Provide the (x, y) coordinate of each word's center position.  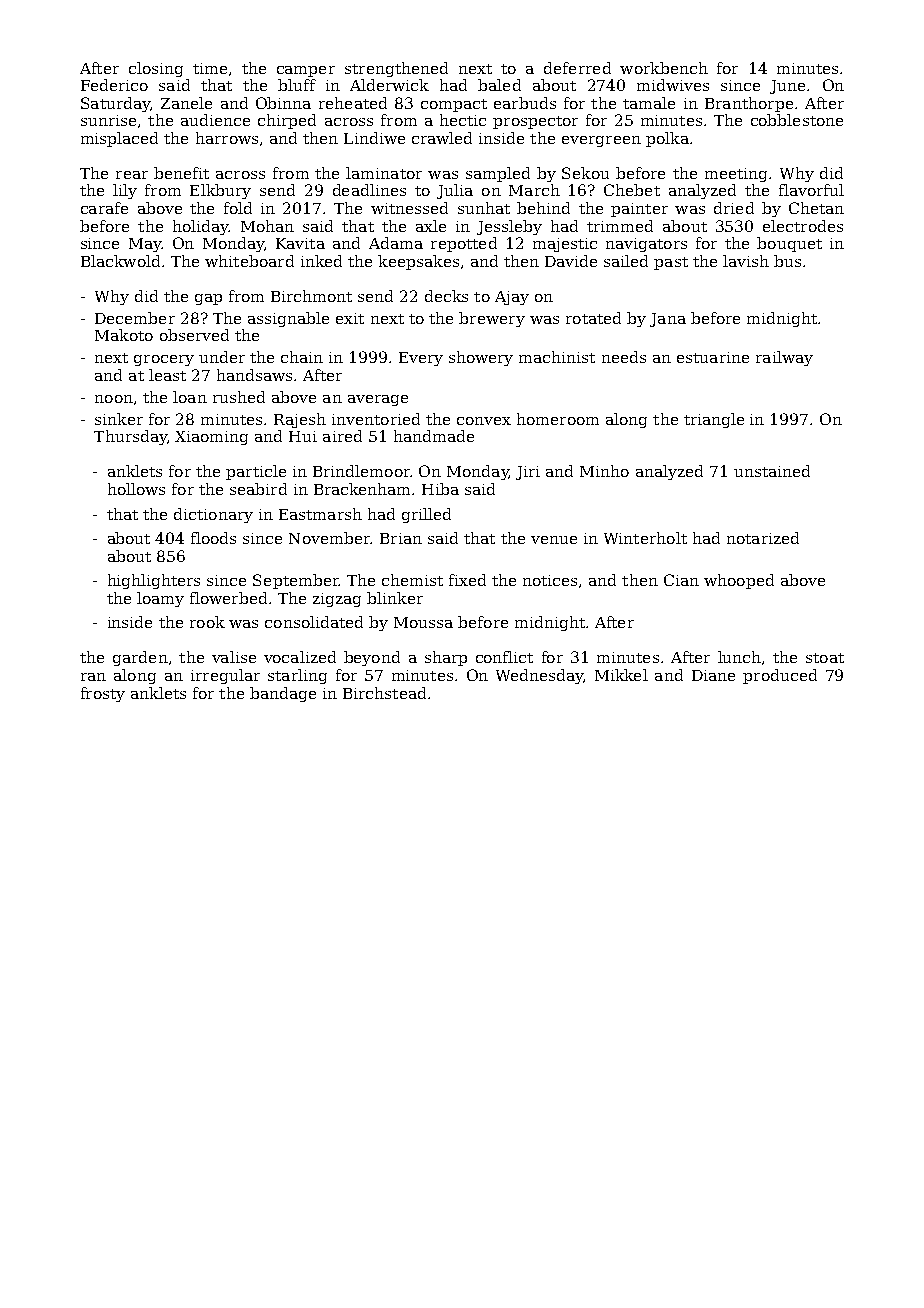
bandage (283, 694)
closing (156, 69)
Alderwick (389, 85)
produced (780, 676)
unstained (772, 471)
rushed (239, 397)
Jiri (528, 473)
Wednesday (539, 676)
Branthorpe (749, 104)
